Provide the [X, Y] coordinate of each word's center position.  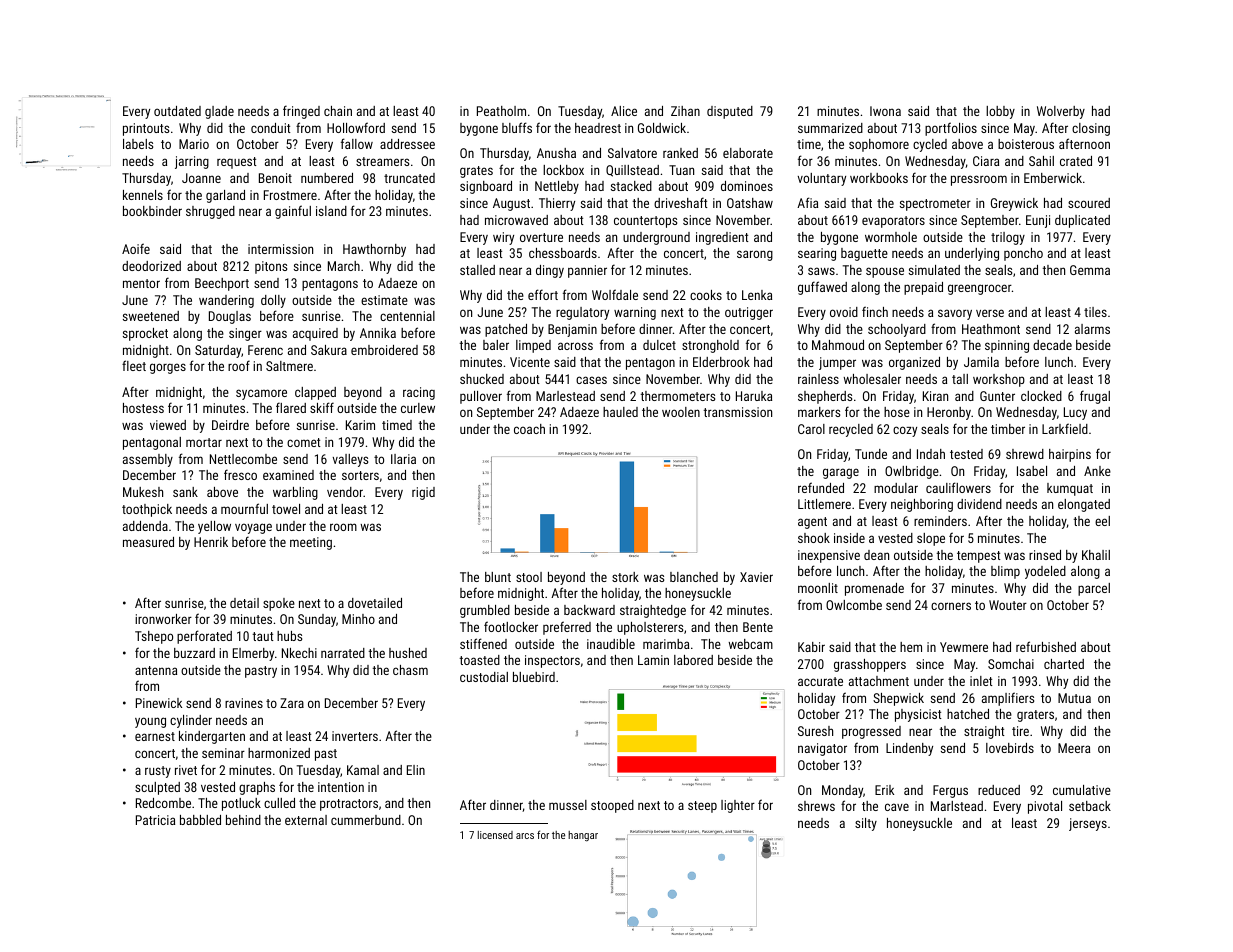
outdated [177, 111]
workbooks [879, 178]
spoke [279, 604]
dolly [273, 301]
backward [589, 610]
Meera [1074, 748]
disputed [730, 112]
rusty [158, 772]
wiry [503, 238]
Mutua [1074, 698]
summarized [830, 128]
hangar [583, 836]
